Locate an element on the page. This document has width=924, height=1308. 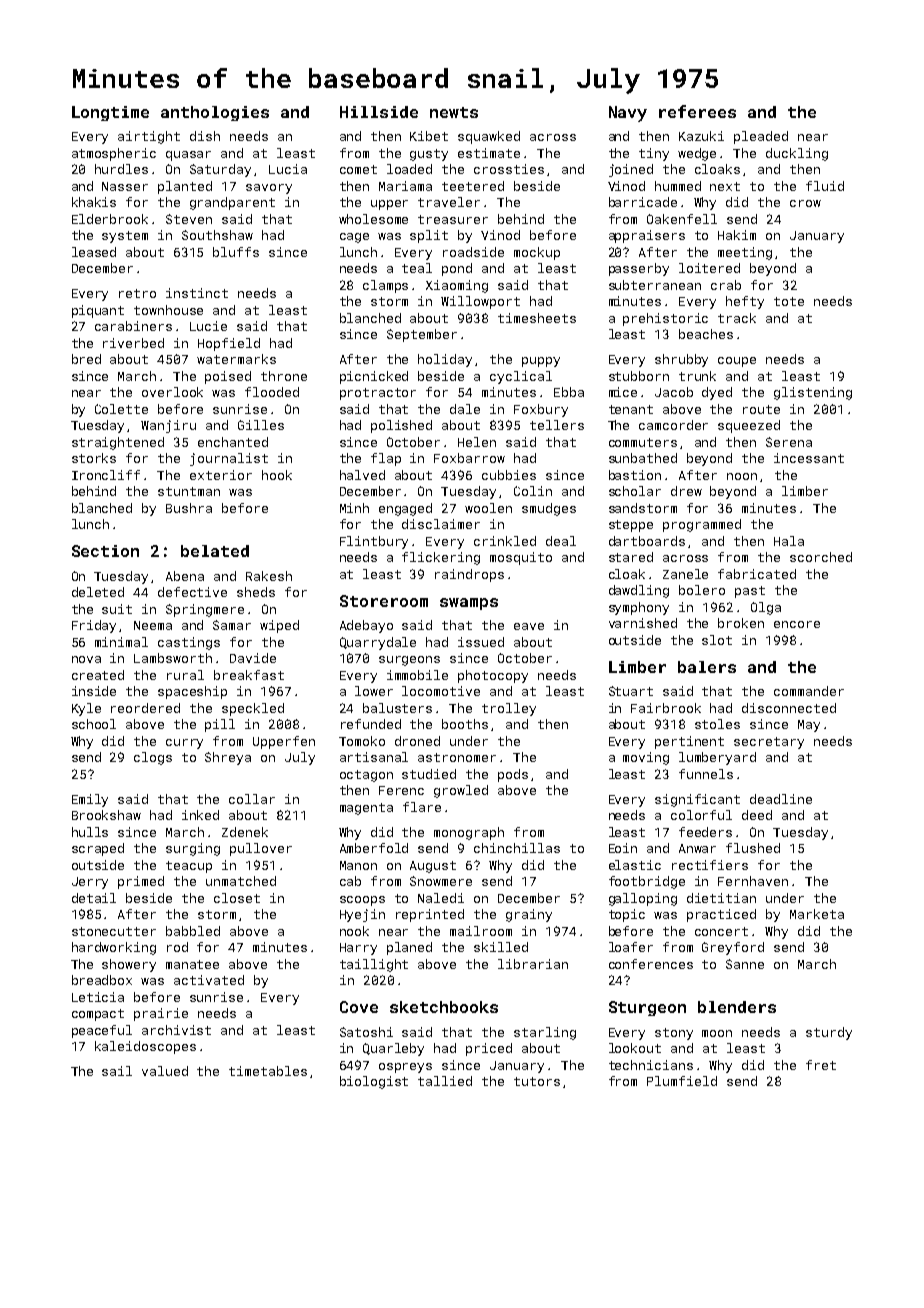
chinchillas is located at coordinates (517, 848).
